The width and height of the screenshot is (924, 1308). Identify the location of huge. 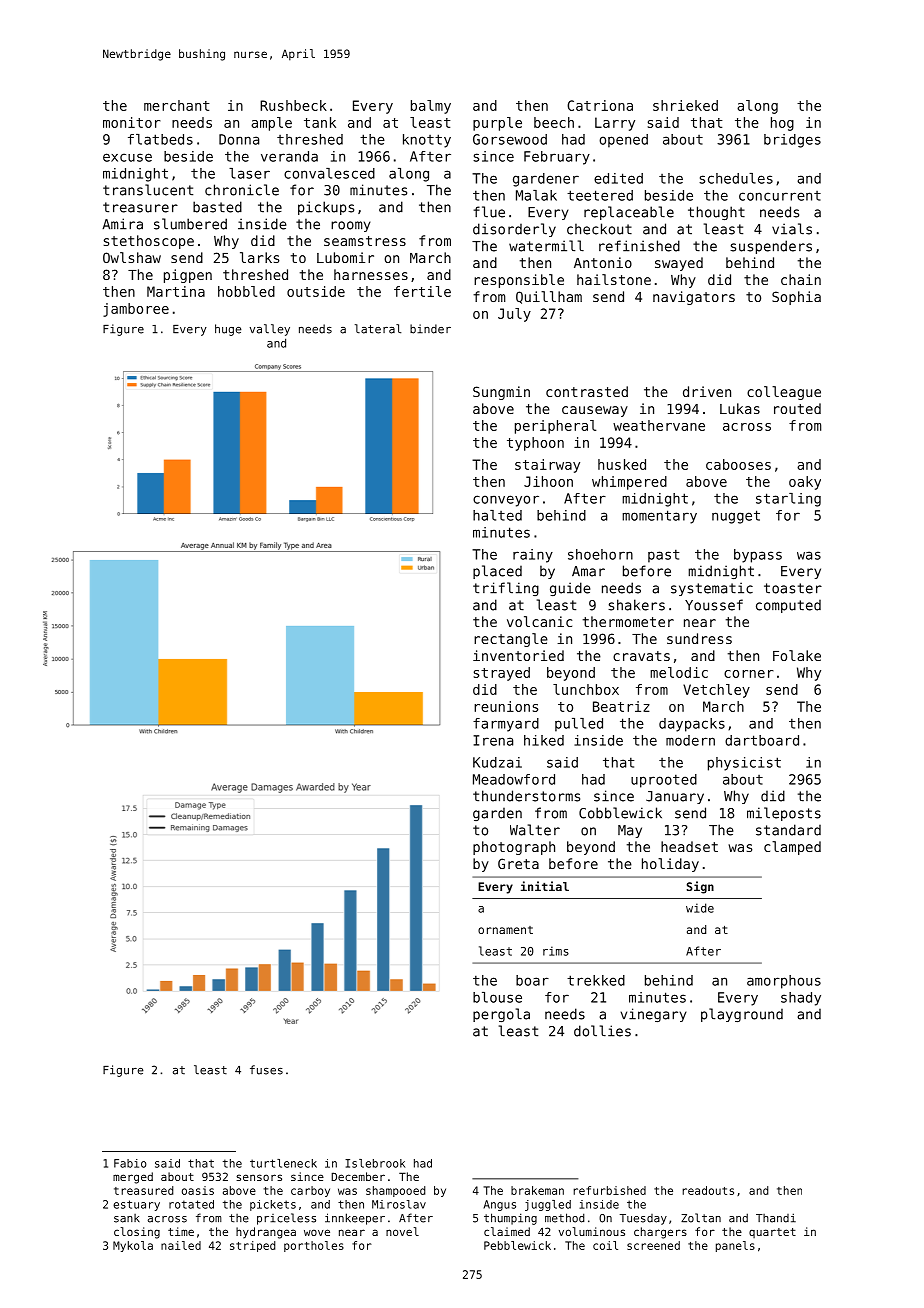
(228, 330).
